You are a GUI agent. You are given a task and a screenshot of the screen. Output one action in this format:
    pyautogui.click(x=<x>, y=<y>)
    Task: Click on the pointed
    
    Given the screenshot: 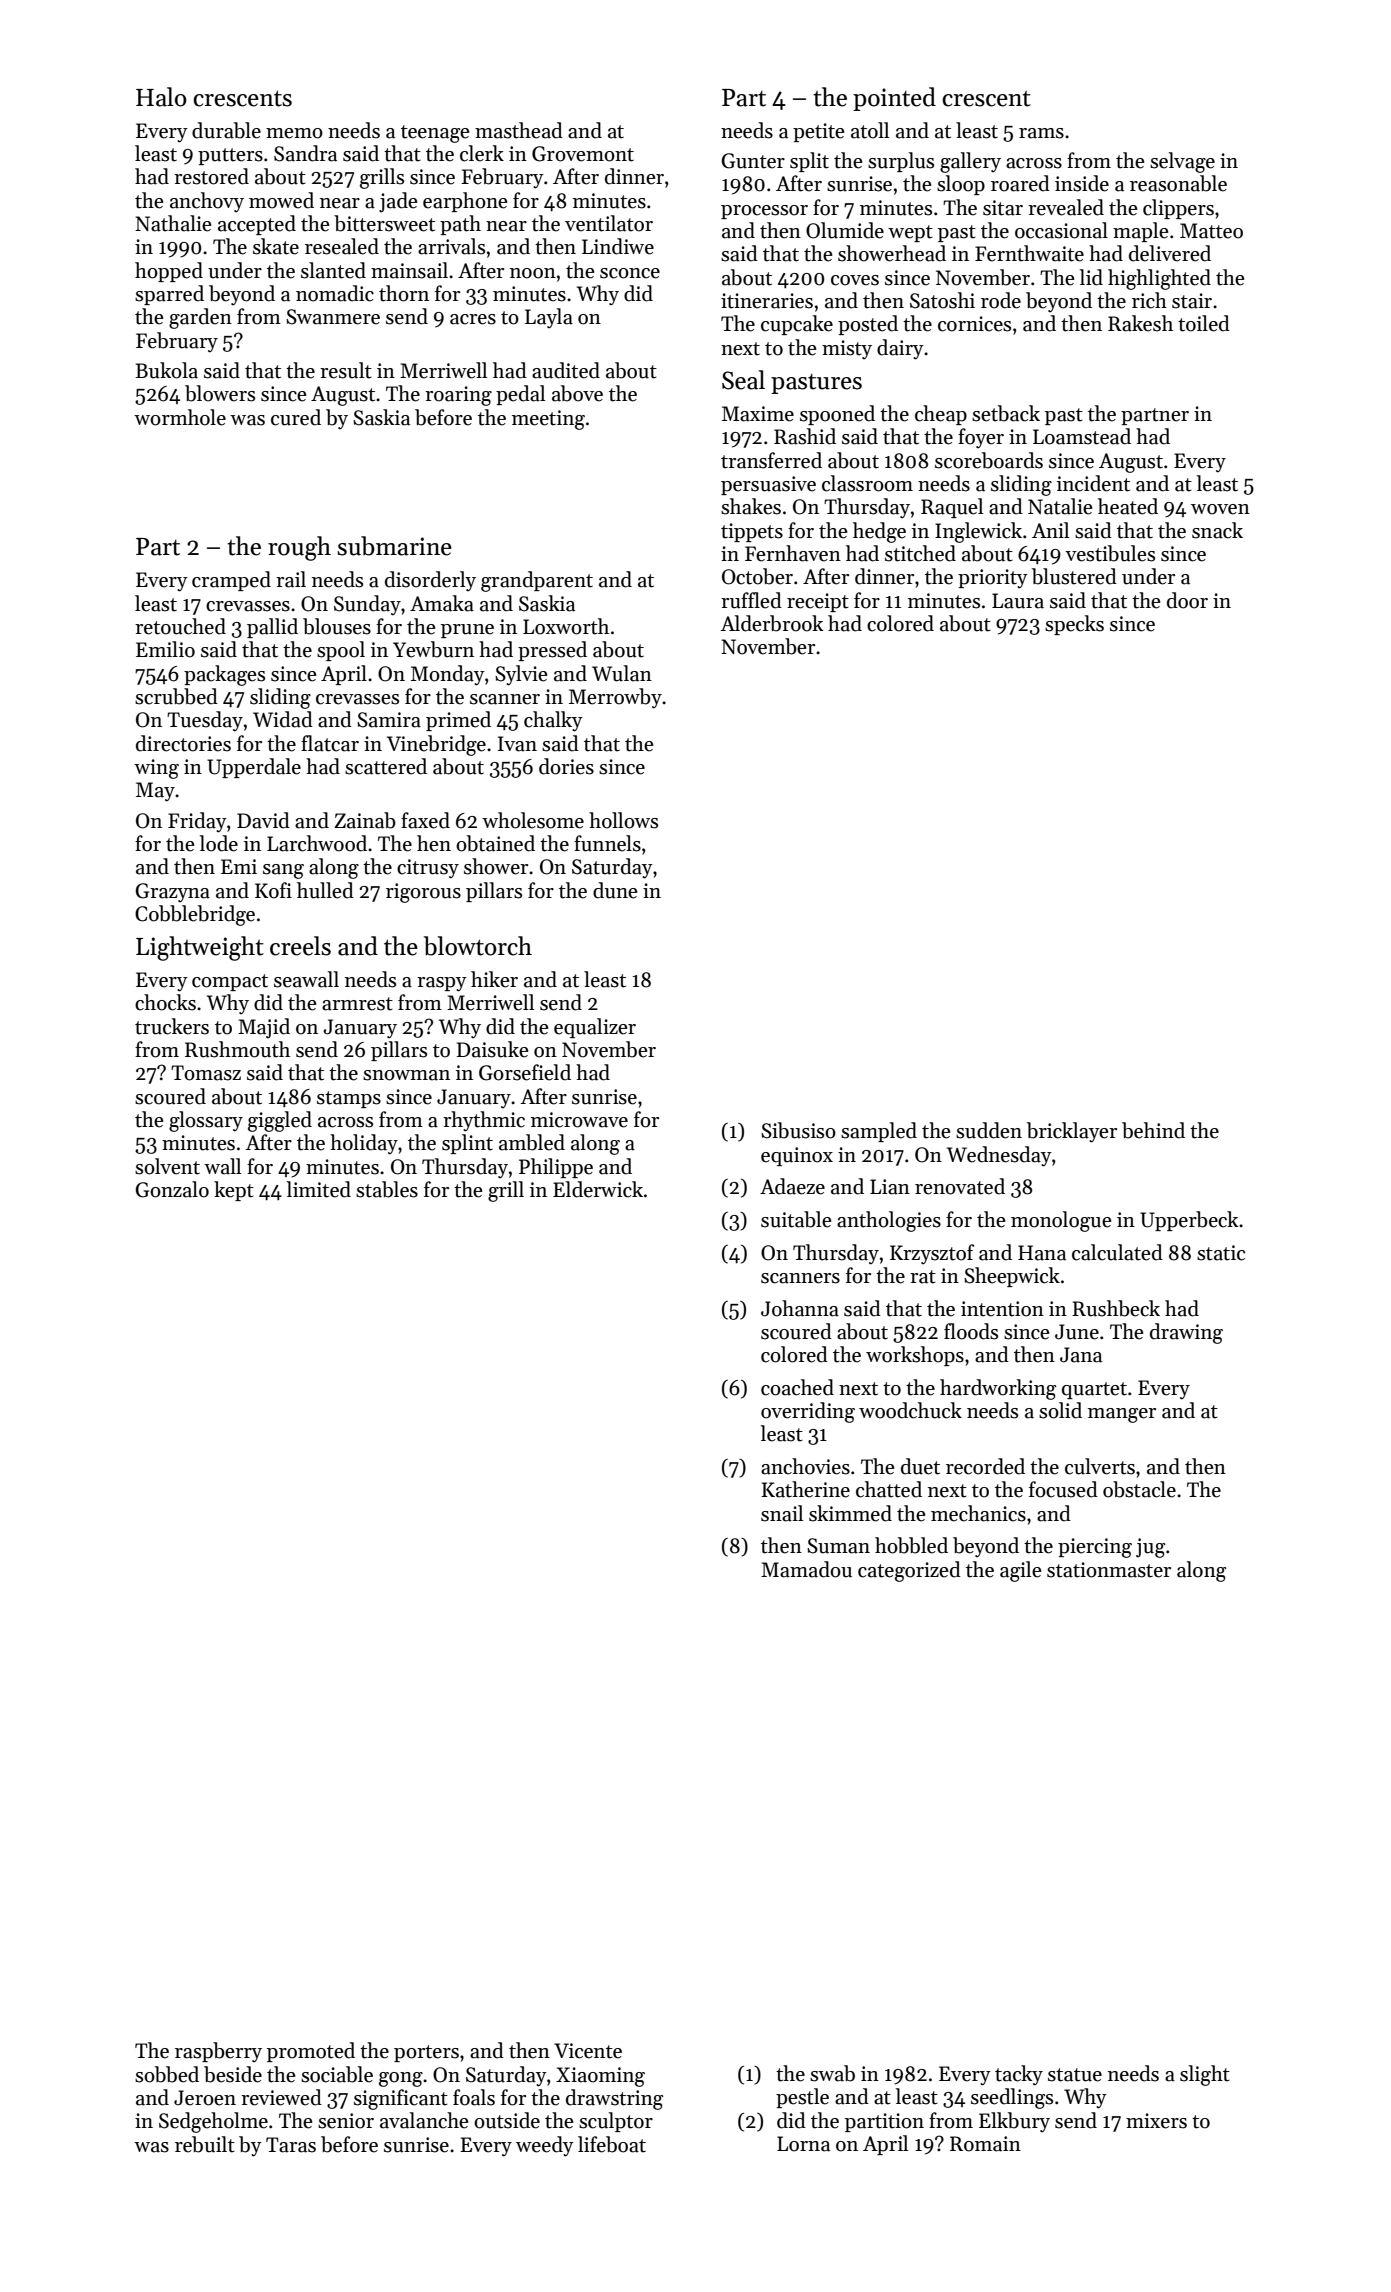 What is the action you would take?
    pyautogui.click(x=894, y=99)
